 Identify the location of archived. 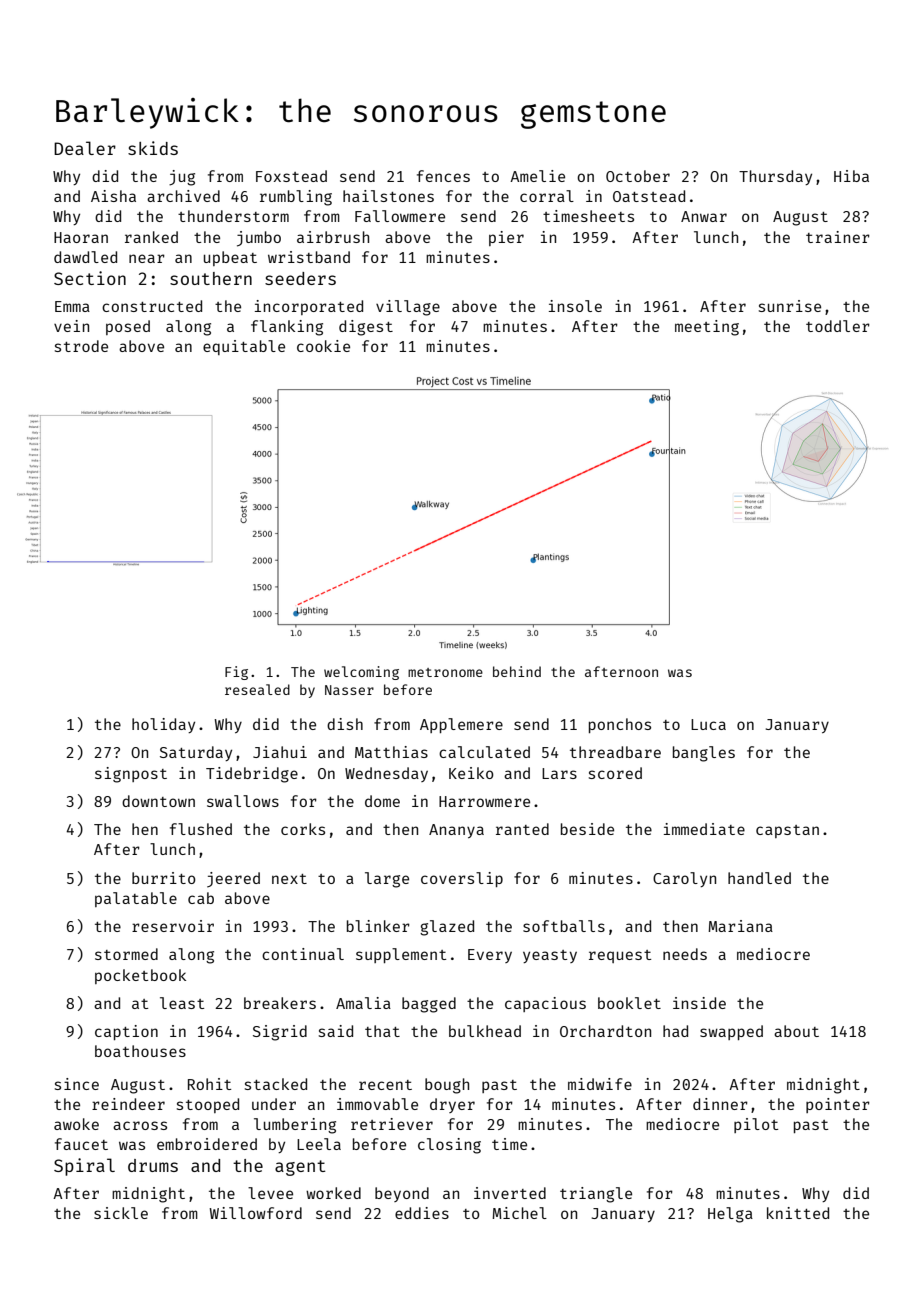
(183, 196).
